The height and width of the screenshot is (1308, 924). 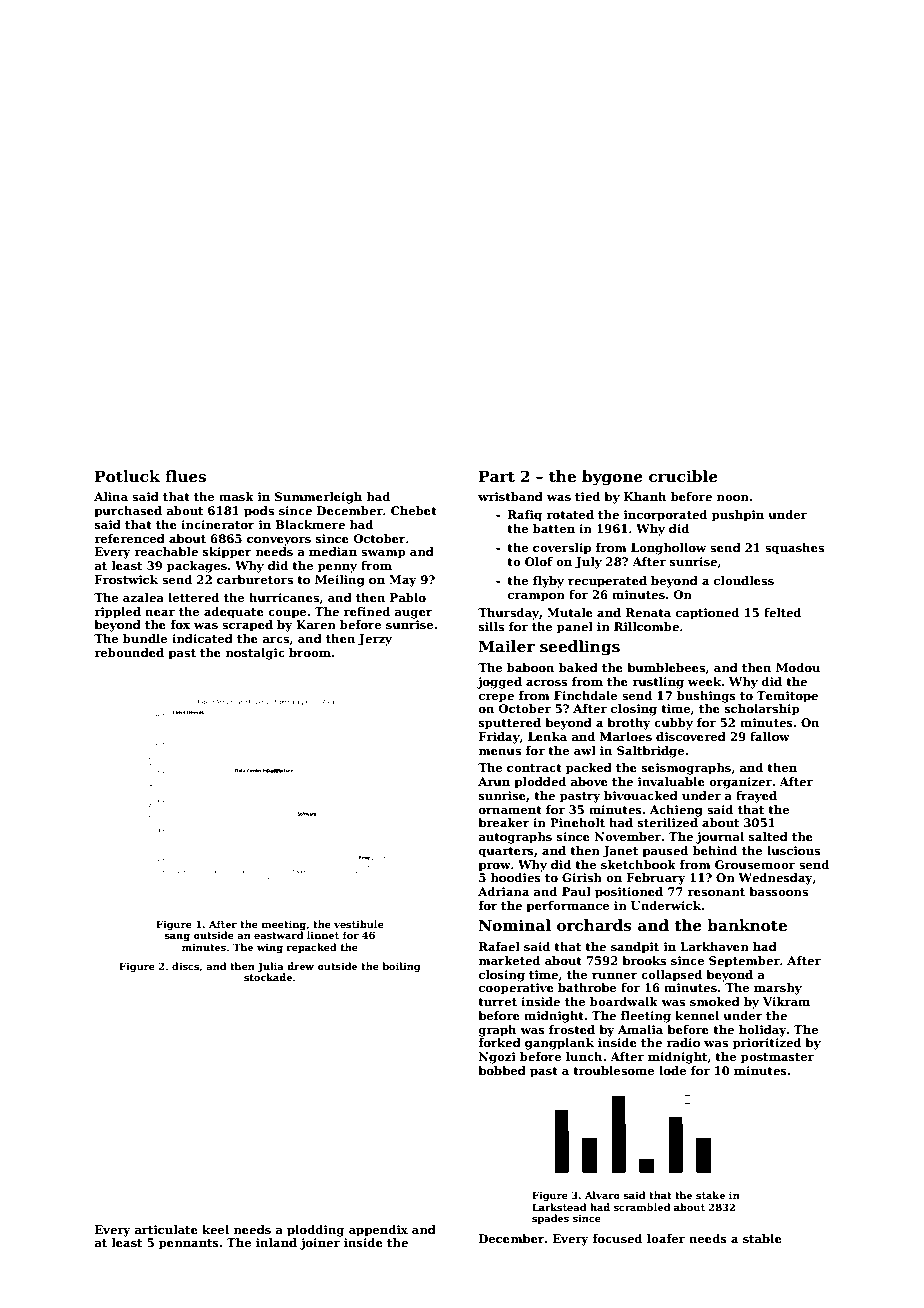 What do you see at coordinates (408, 597) in the screenshot?
I see `Pablo` at bounding box center [408, 597].
